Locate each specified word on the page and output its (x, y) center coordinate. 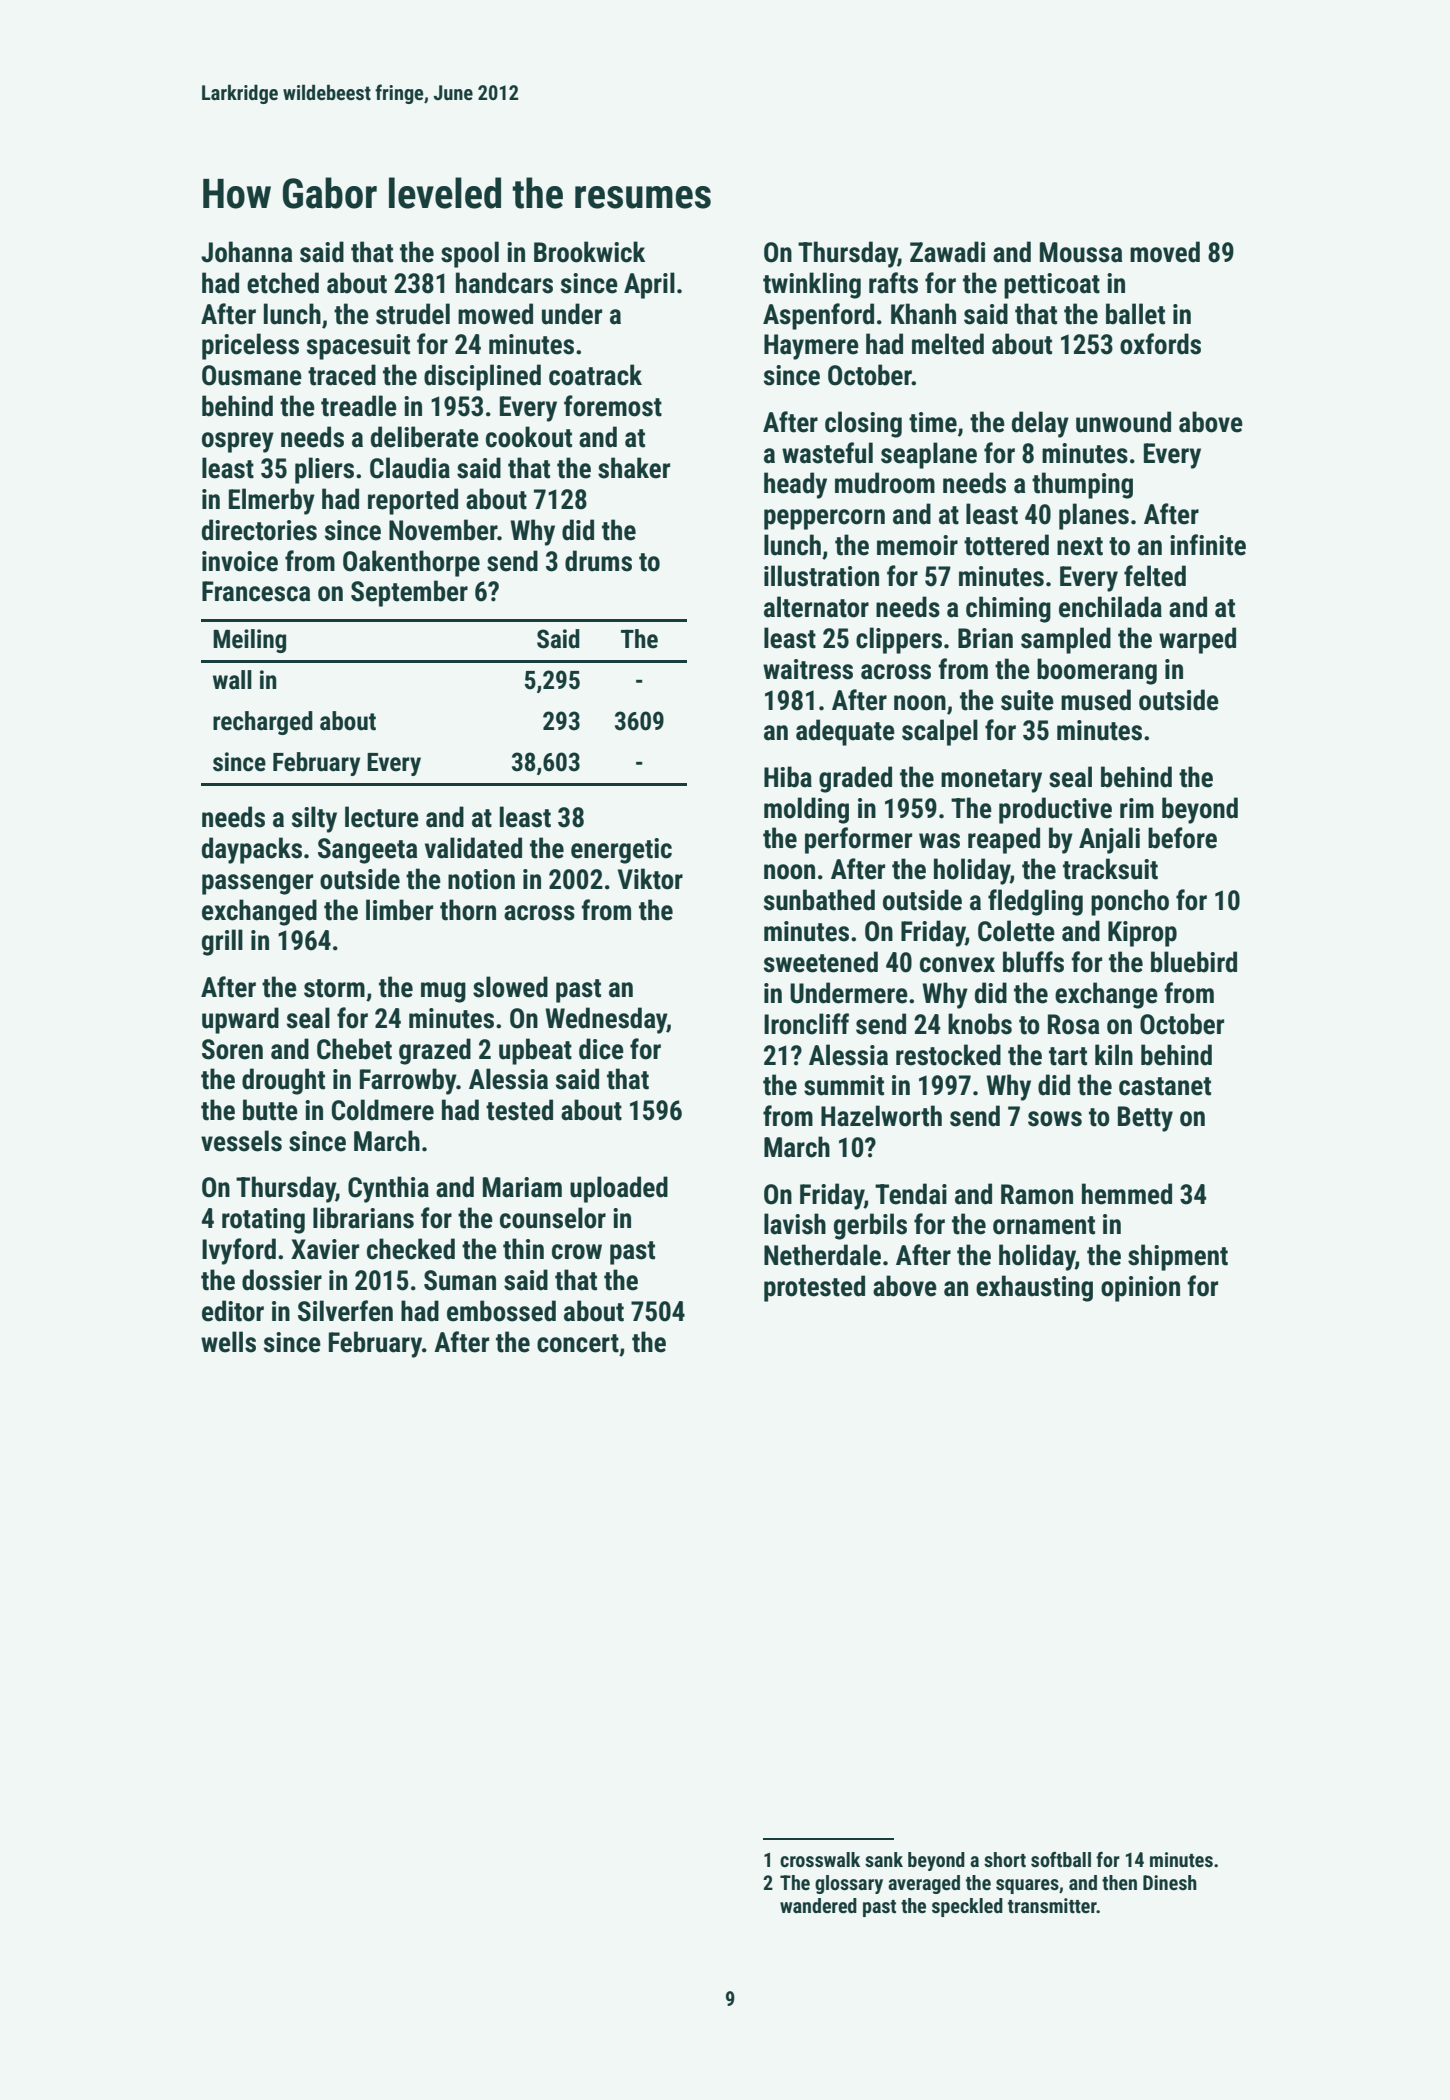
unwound (1123, 422)
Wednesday (606, 1020)
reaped (1004, 840)
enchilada (1110, 607)
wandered (818, 1905)
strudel (413, 314)
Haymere (811, 347)
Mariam (522, 1187)
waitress (808, 669)
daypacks (252, 850)
